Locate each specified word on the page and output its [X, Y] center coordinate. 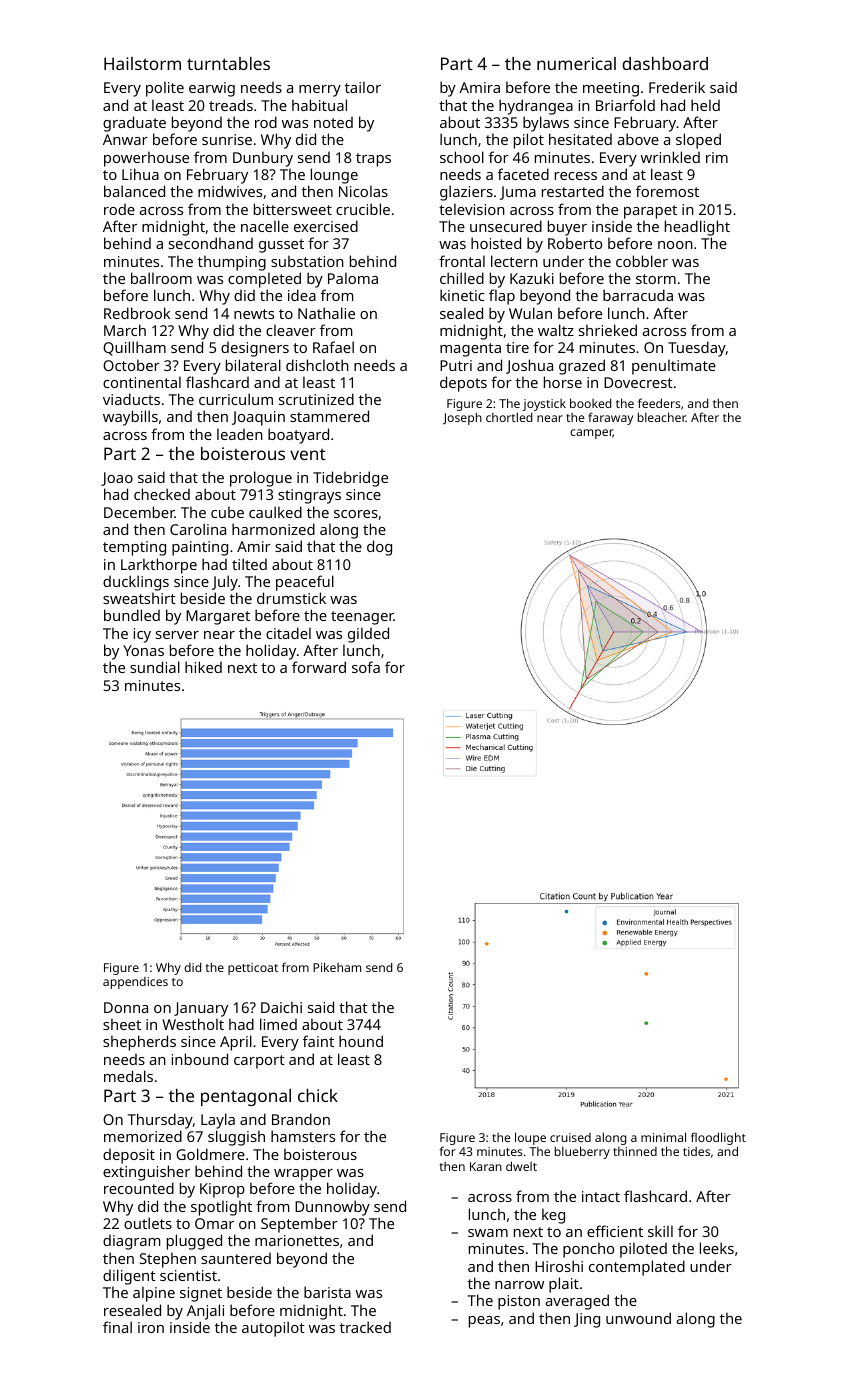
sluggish [236, 1138]
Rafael [333, 347]
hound [361, 1041]
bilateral [253, 365]
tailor [363, 87]
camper [591, 434]
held [705, 105]
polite [165, 89]
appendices [135, 983]
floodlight [718, 1139]
